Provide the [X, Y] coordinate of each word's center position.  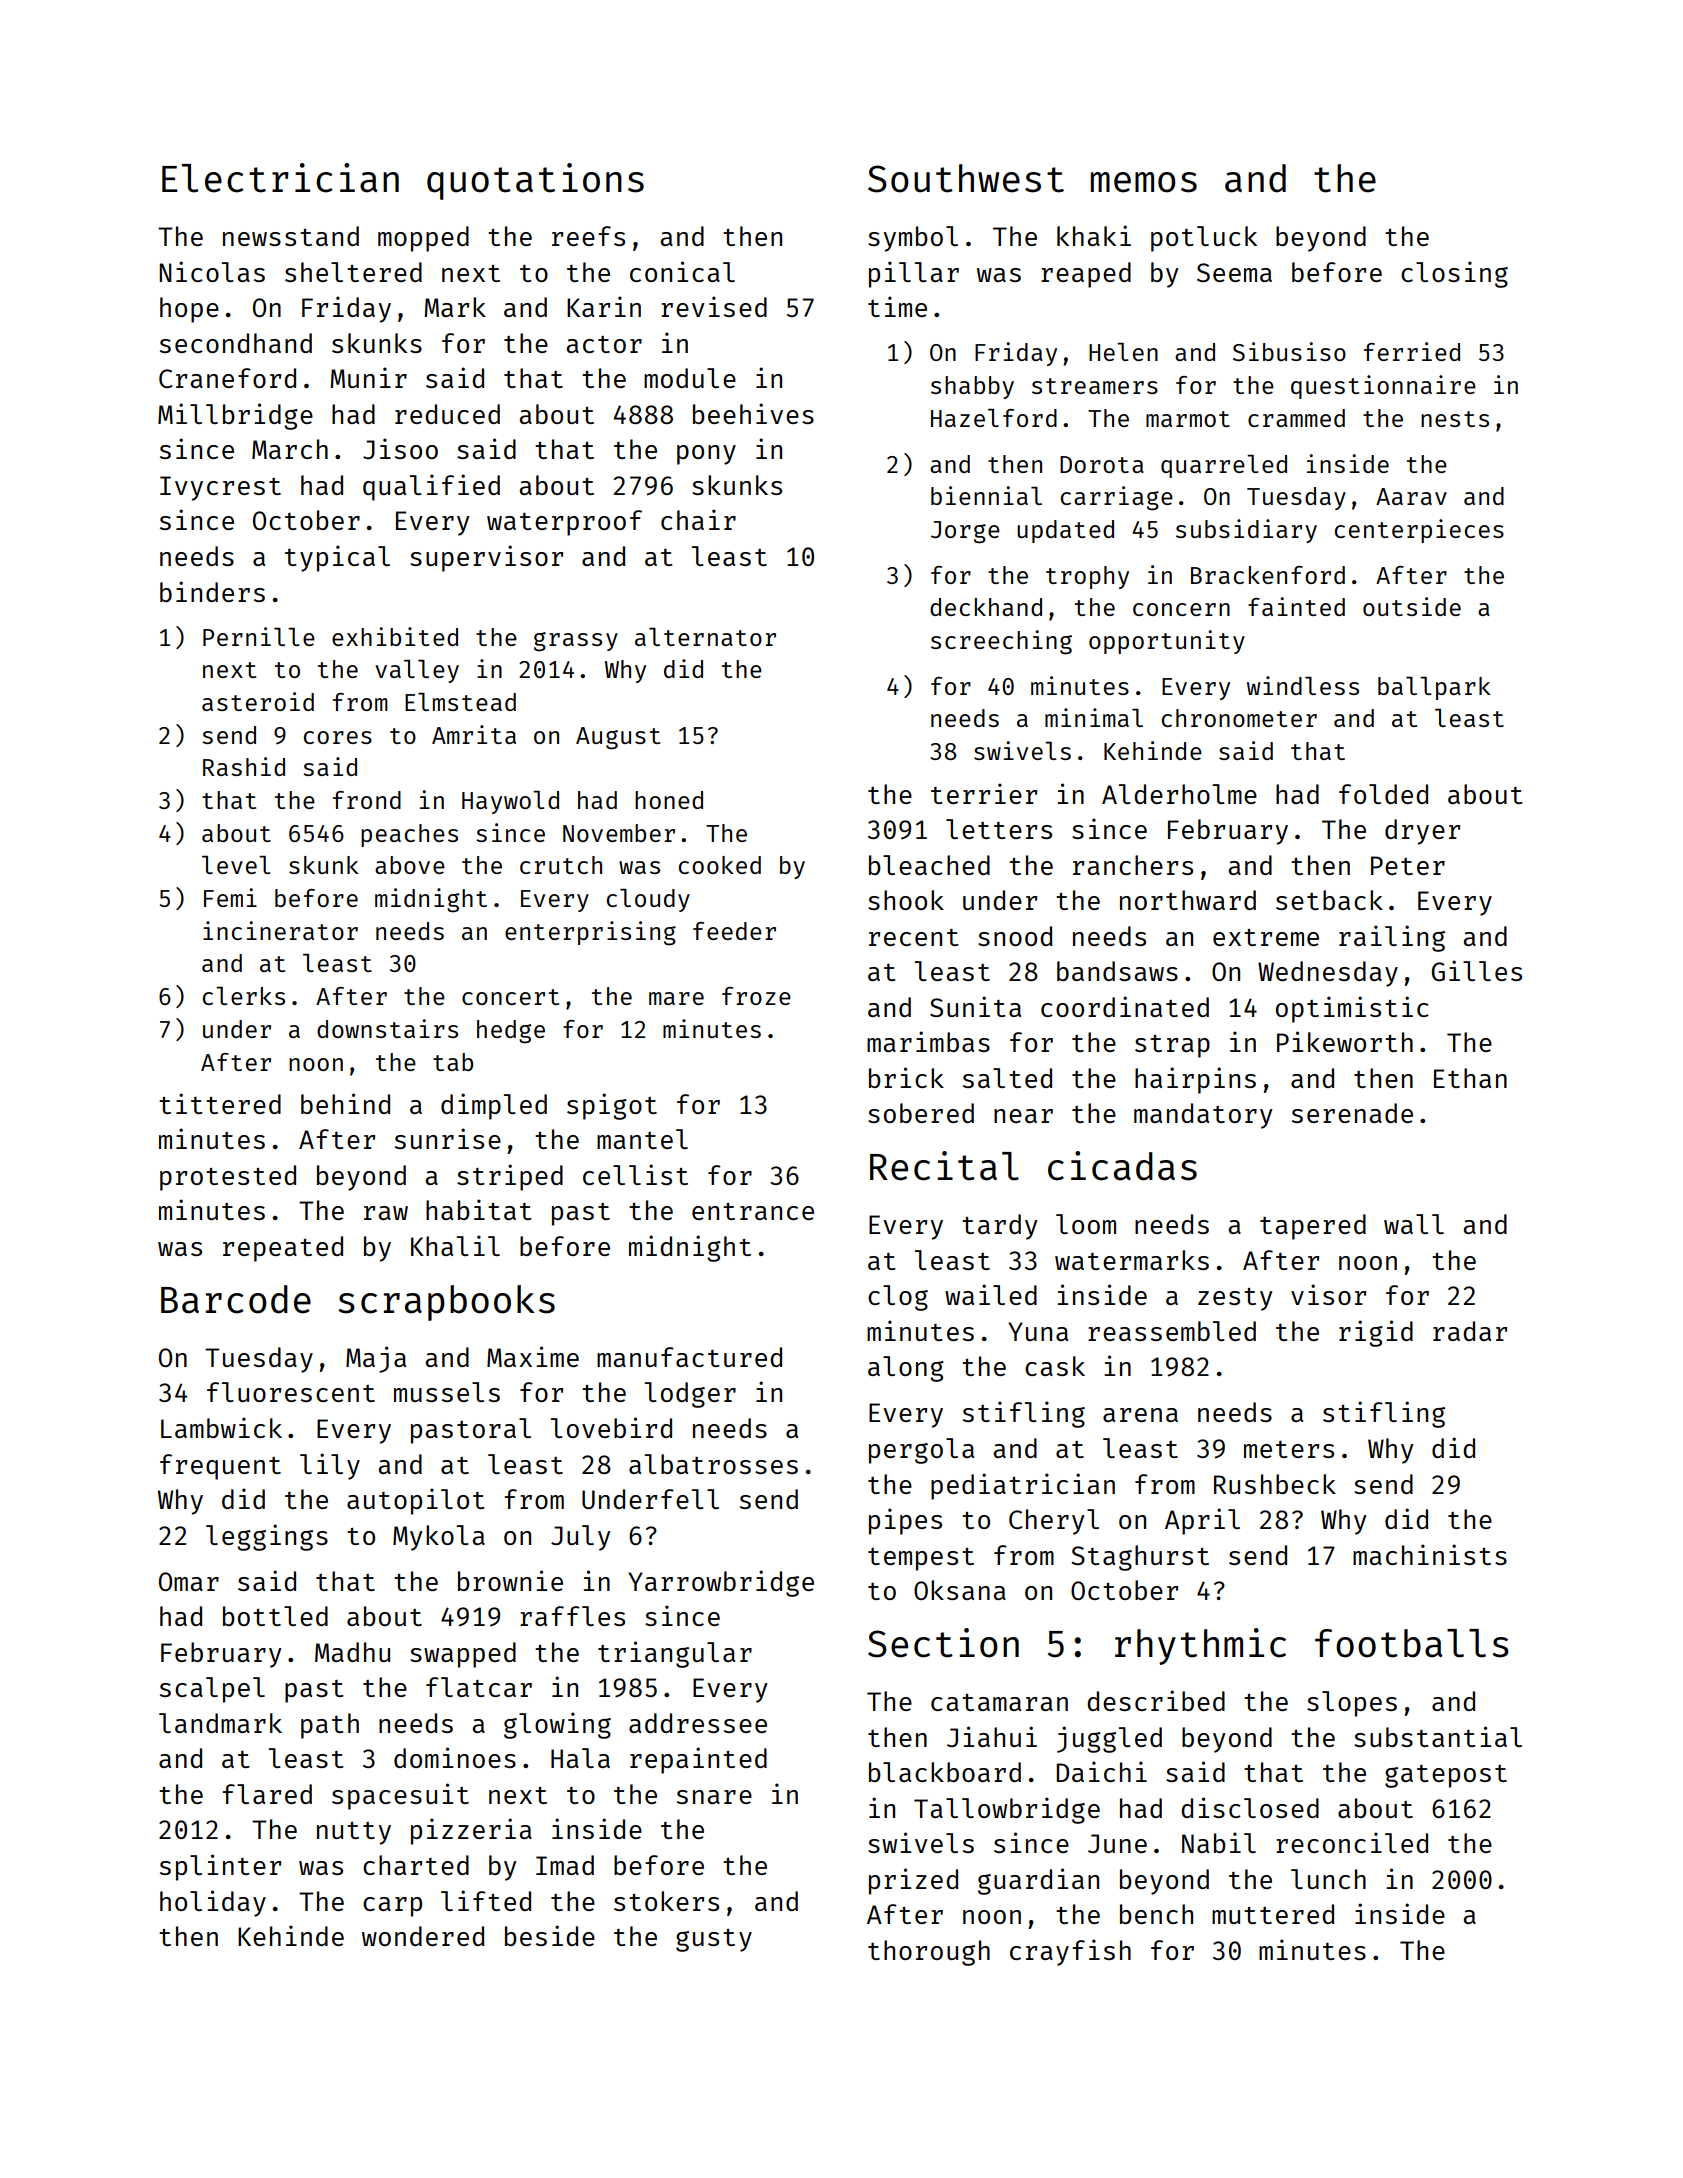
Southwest [966, 178]
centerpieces [1419, 531]
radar [1470, 1331]
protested [228, 1178]
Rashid [244, 766]
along [906, 1369]
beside [550, 1935]
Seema [1234, 272]
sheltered [353, 272]
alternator [705, 637]
